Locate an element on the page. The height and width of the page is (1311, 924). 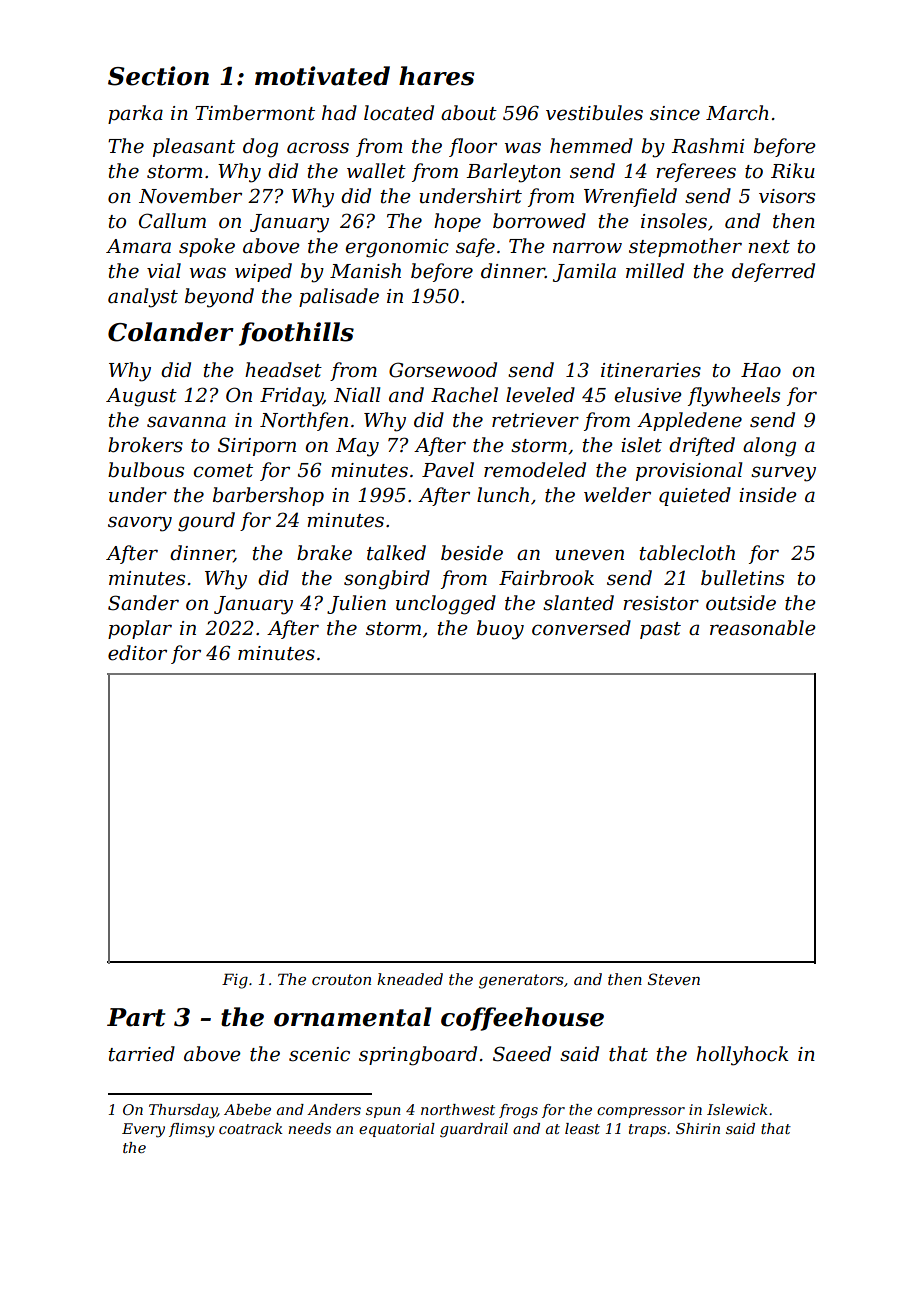
Colander is located at coordinates (171, 332).
